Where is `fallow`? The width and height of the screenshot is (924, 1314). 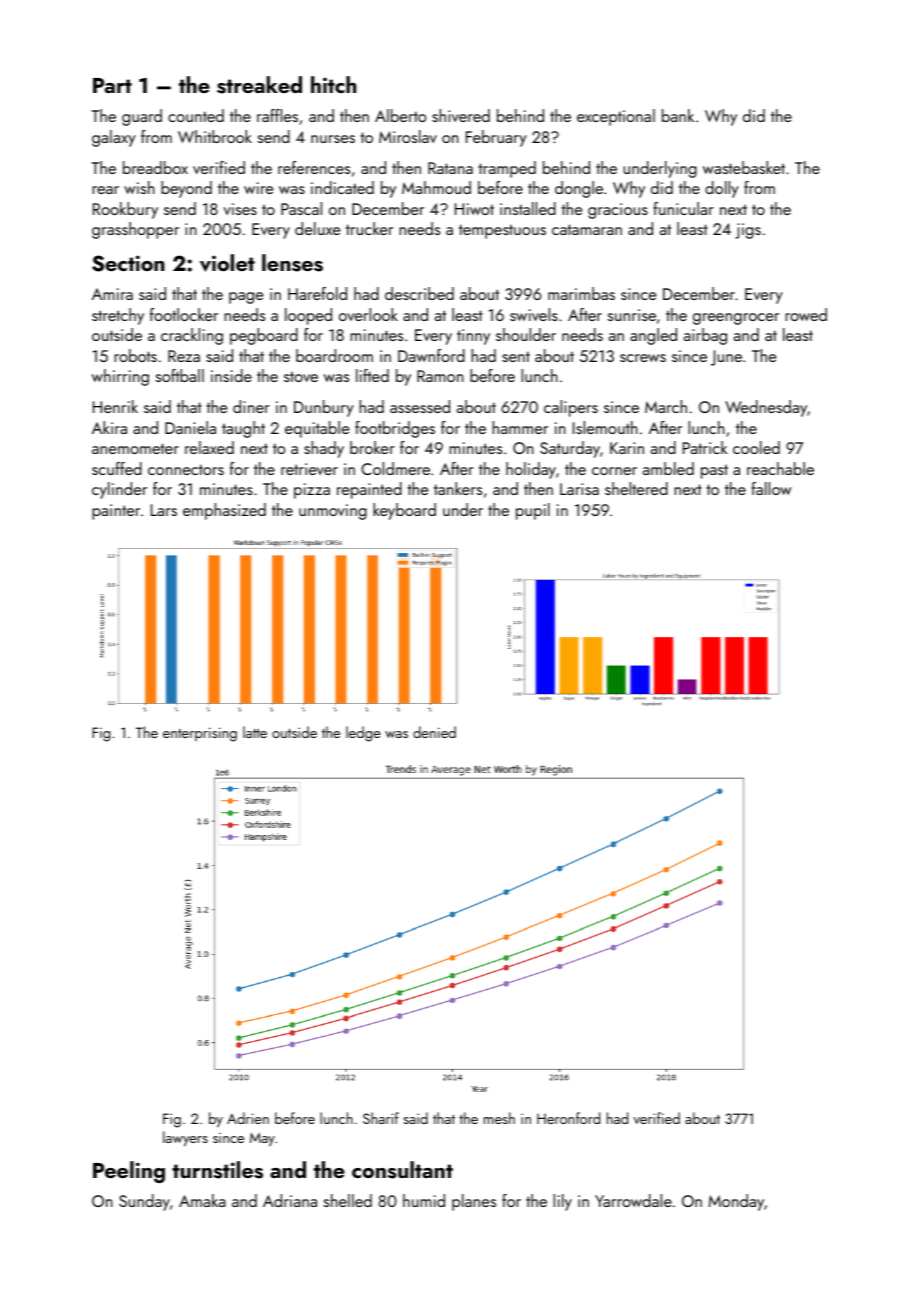
fallow is located at coordinates (771, 488).
